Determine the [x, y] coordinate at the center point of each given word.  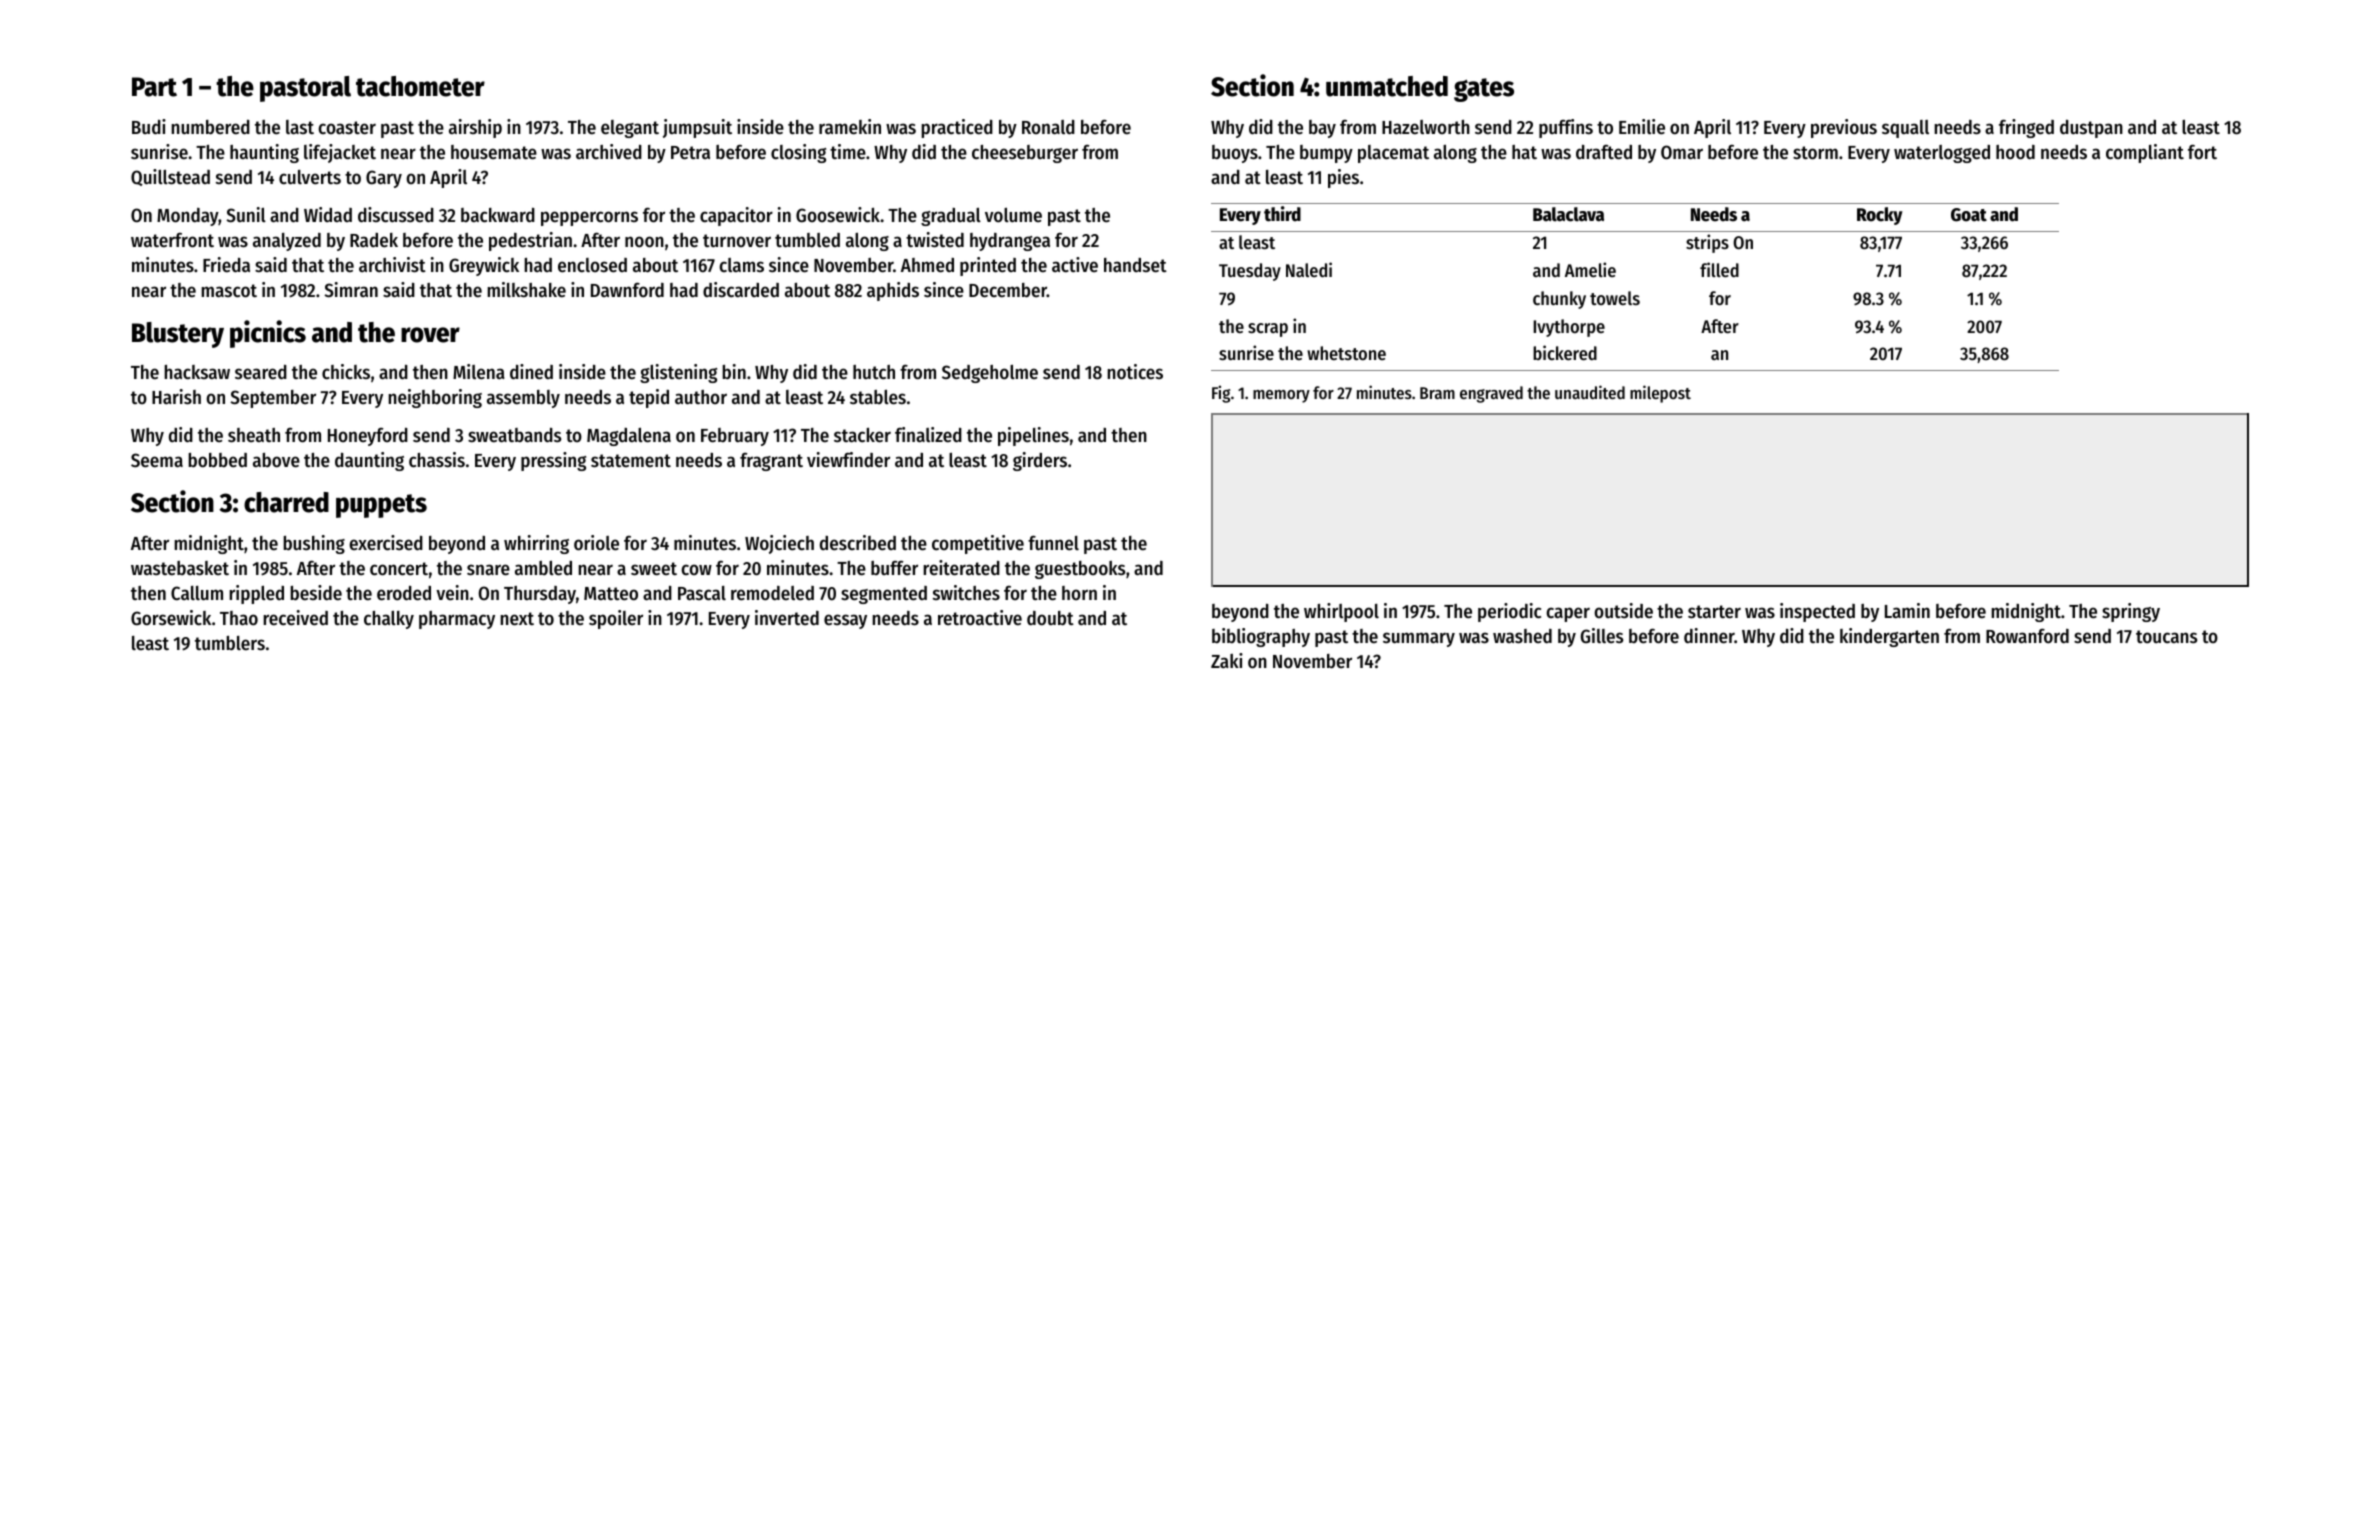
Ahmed [927, 265]
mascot [229, 291]
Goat [1969, 215]
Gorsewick [171, 618]
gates [1484, 90]
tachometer [420, 86]
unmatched [1387, 86]
